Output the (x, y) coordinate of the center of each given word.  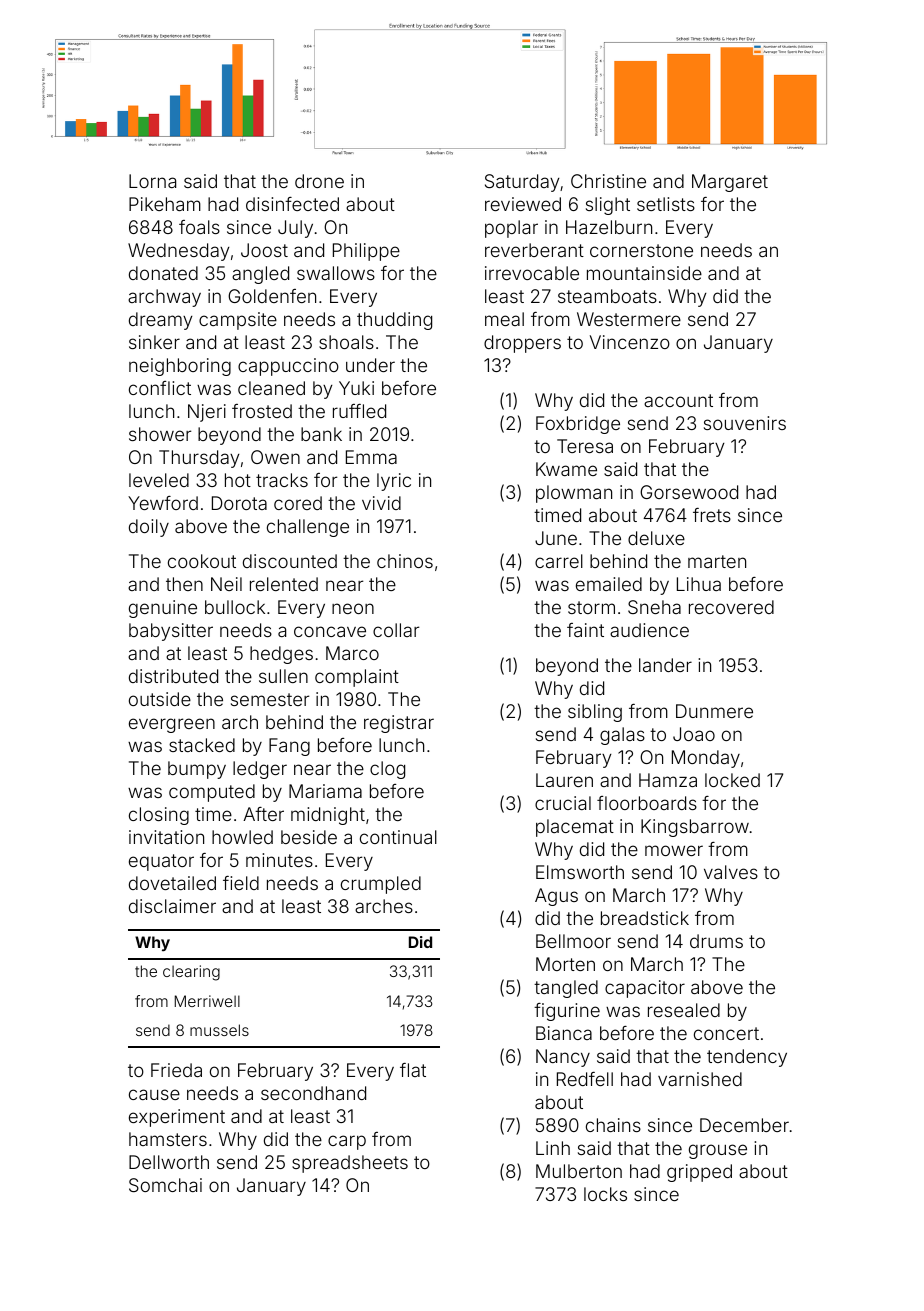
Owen (275, 457)
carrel (559, 561)
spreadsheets (350, 1164)
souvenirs (745, 423)
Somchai (165, 1185)
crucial (563, 803)
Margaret (730, 183)
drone (319, 181)
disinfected (292, 204)
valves (731, 872)
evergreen (172, 725)
